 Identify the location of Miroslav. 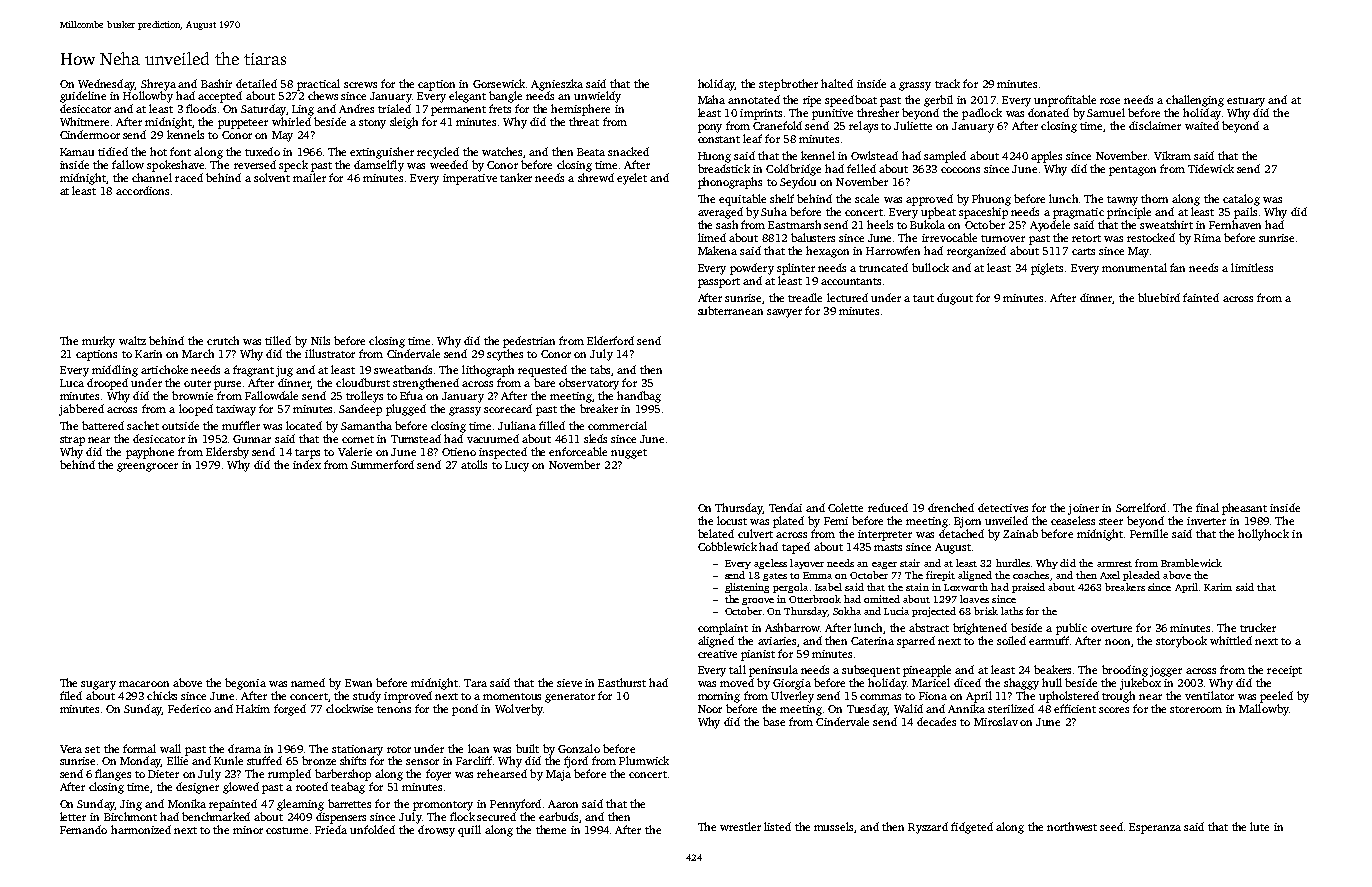
(996, 721).
